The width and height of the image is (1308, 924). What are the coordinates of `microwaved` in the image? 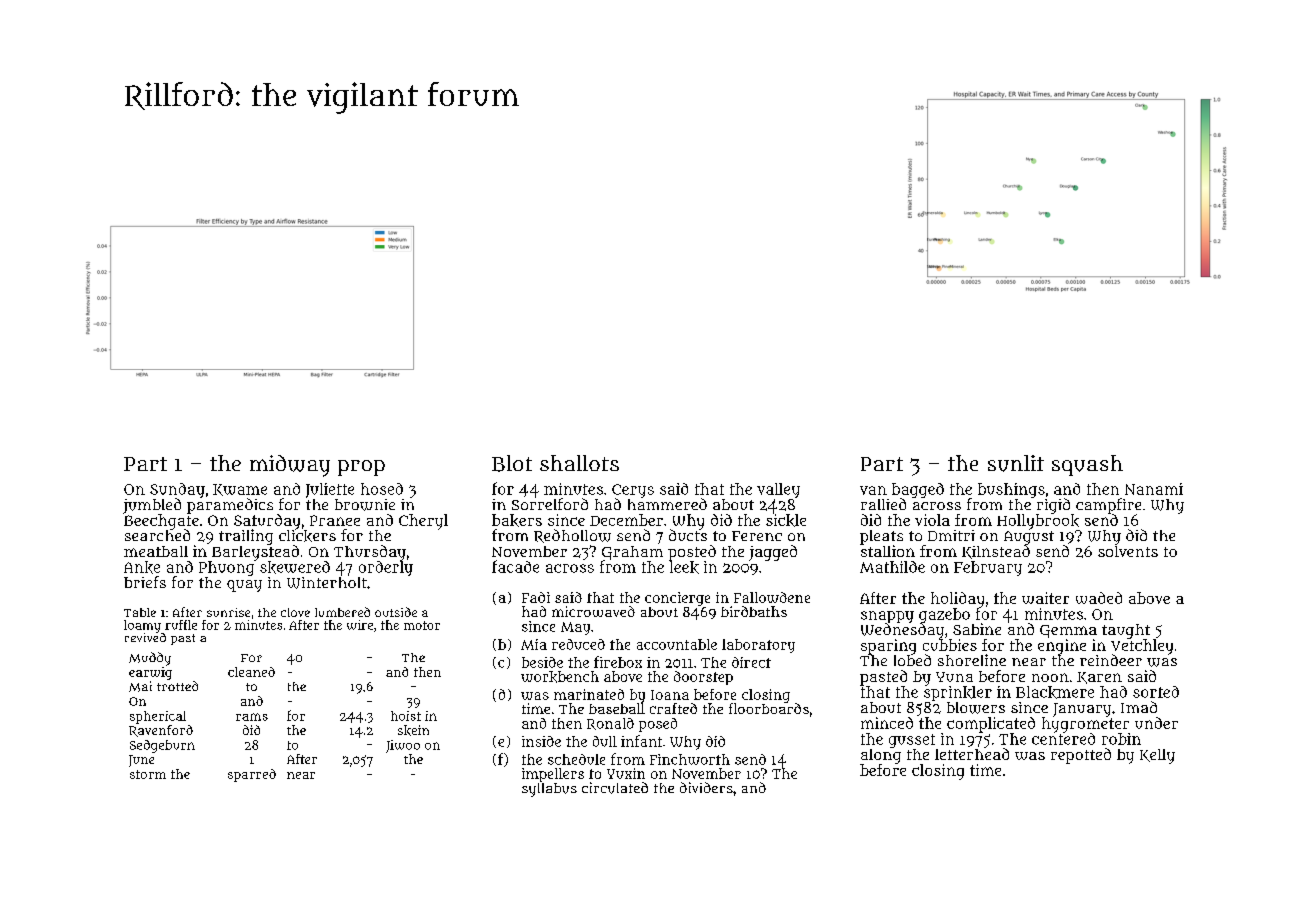 It's located at (593, 611).
